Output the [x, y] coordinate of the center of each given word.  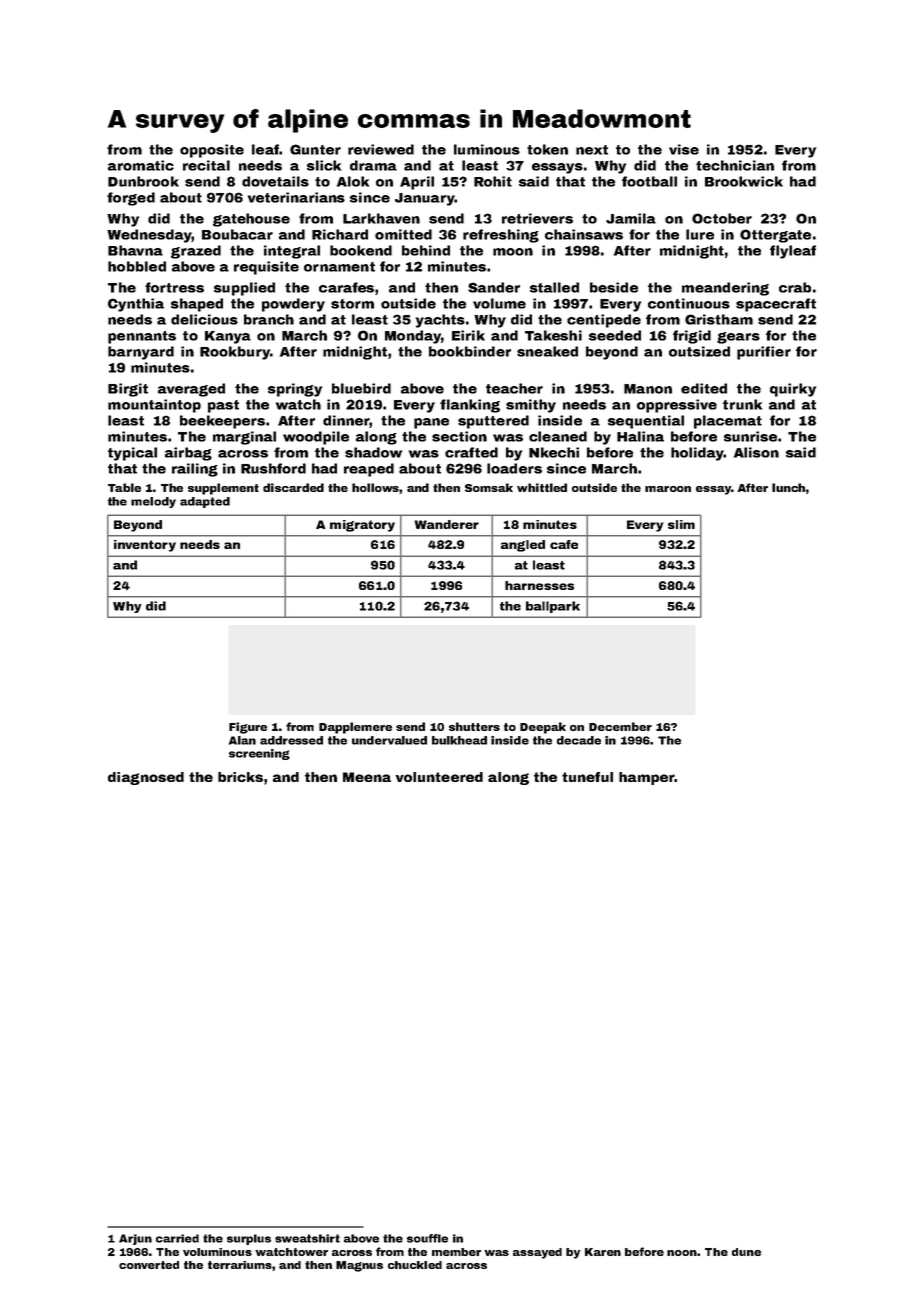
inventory [145, 546]
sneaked [547, 351]
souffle [427, 1238]
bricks [240, 777]
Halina [640, 436]
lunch [788, 487]
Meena [367, 777]
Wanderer [447, 524]
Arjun [135, 1239]
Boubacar [237, 234]
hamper [646, 778]
